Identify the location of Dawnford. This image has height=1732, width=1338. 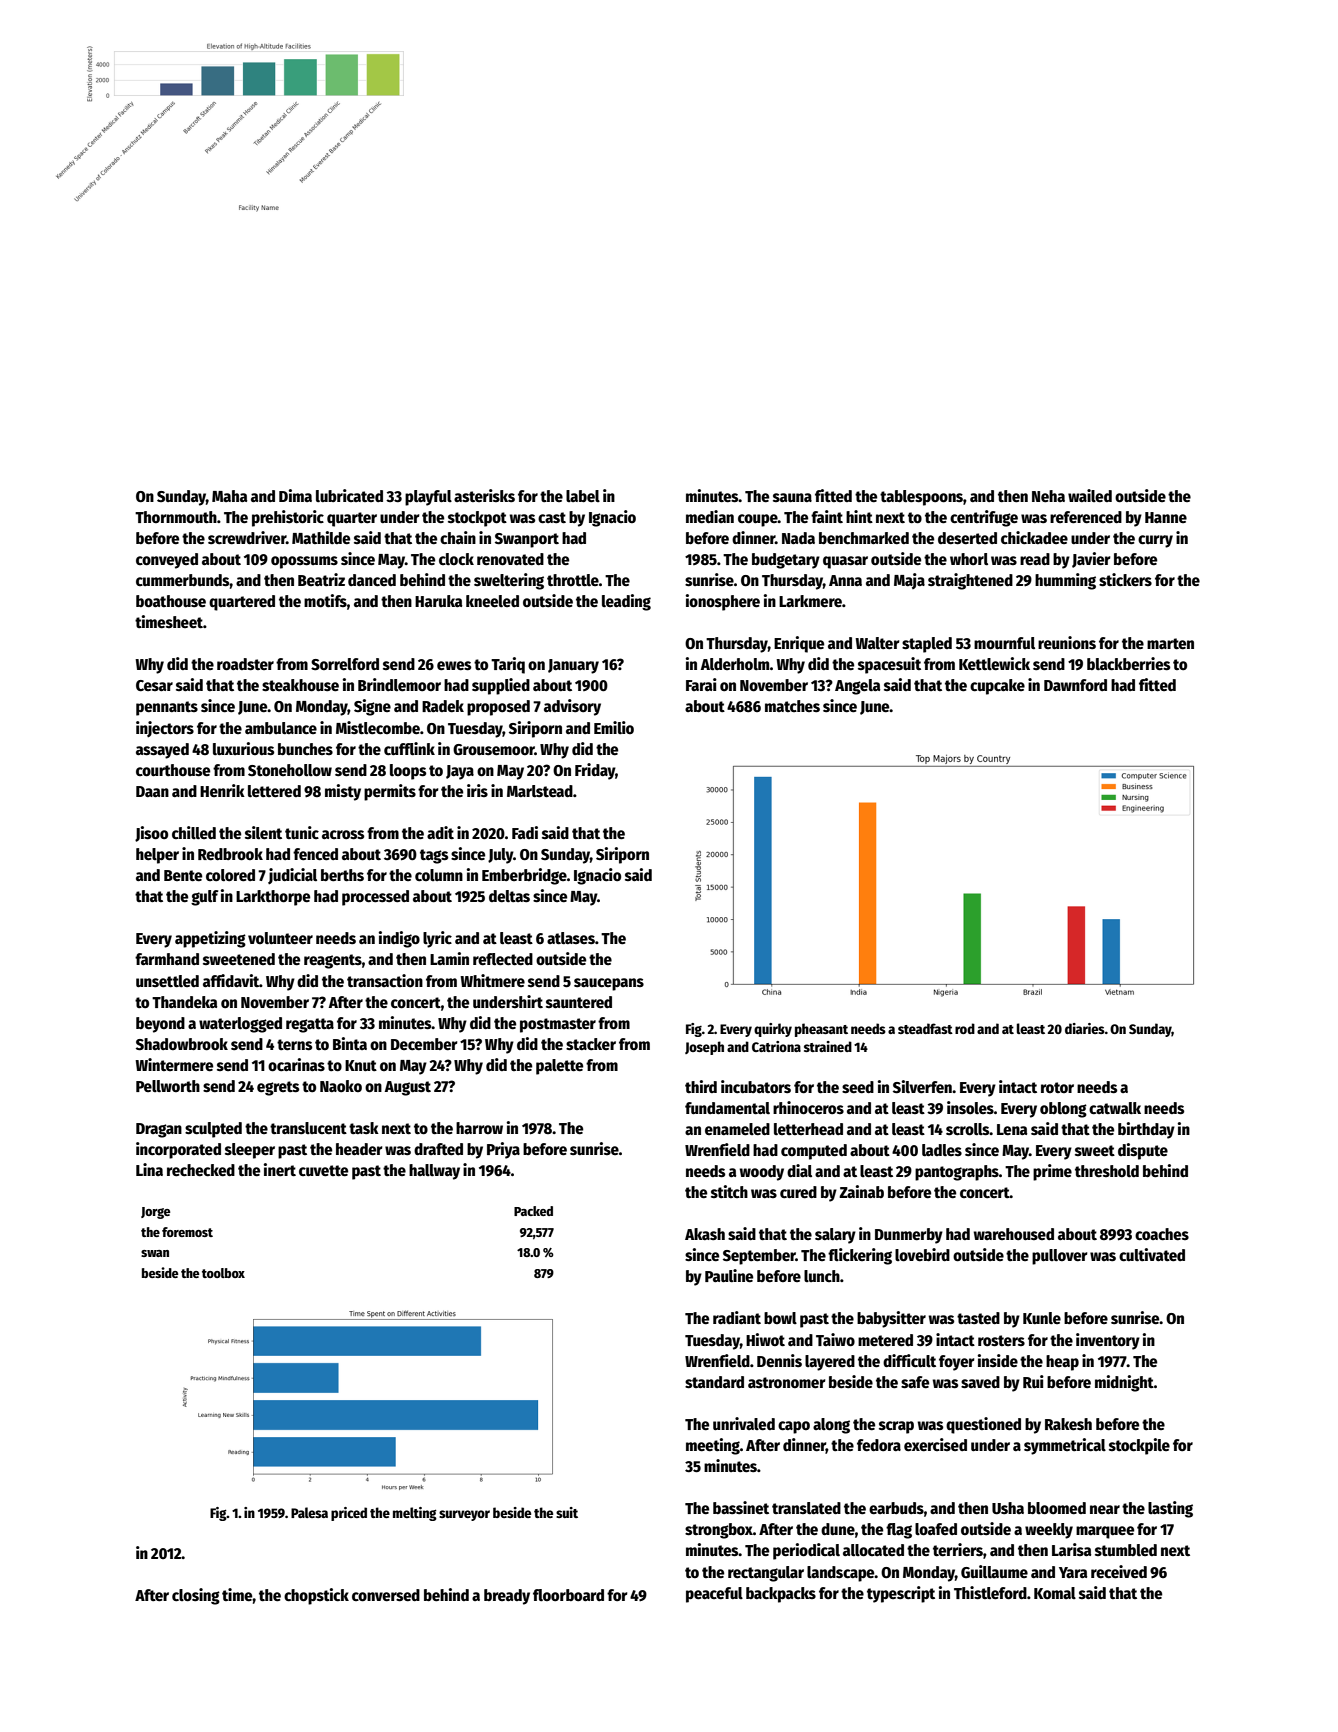
(1075, 685).
